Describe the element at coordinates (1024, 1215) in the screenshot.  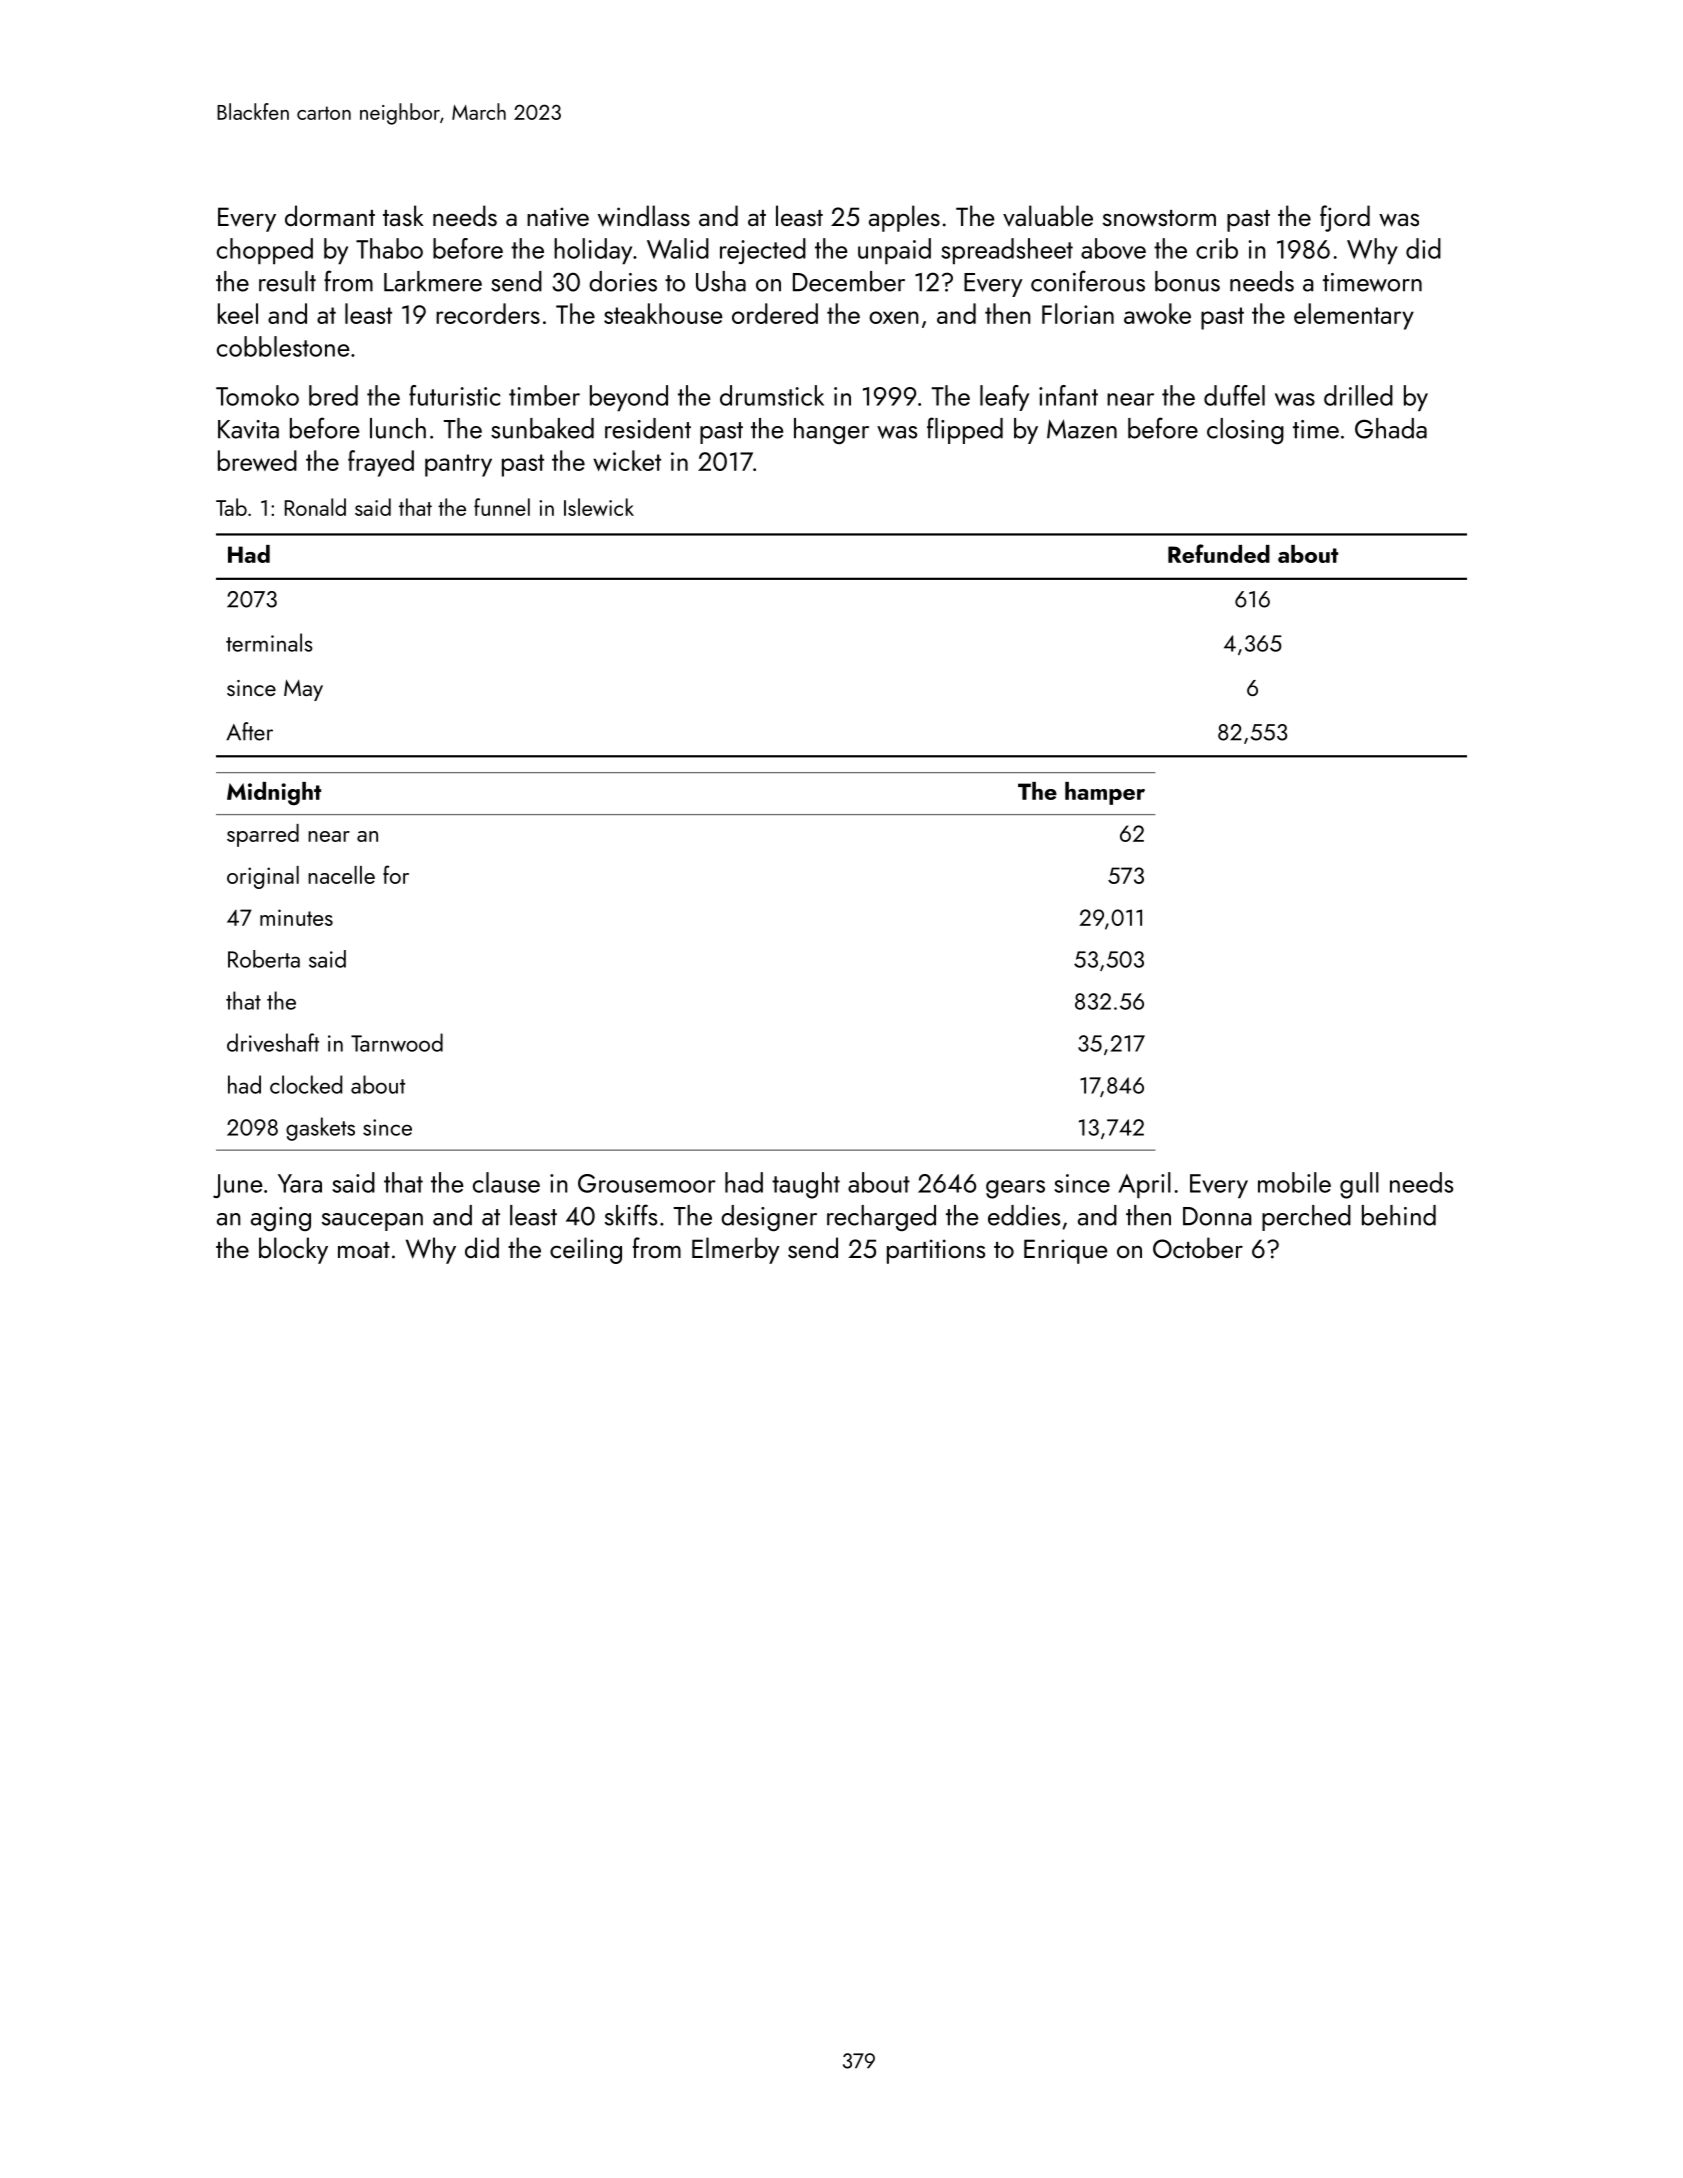
I see `eddies` at that location.
